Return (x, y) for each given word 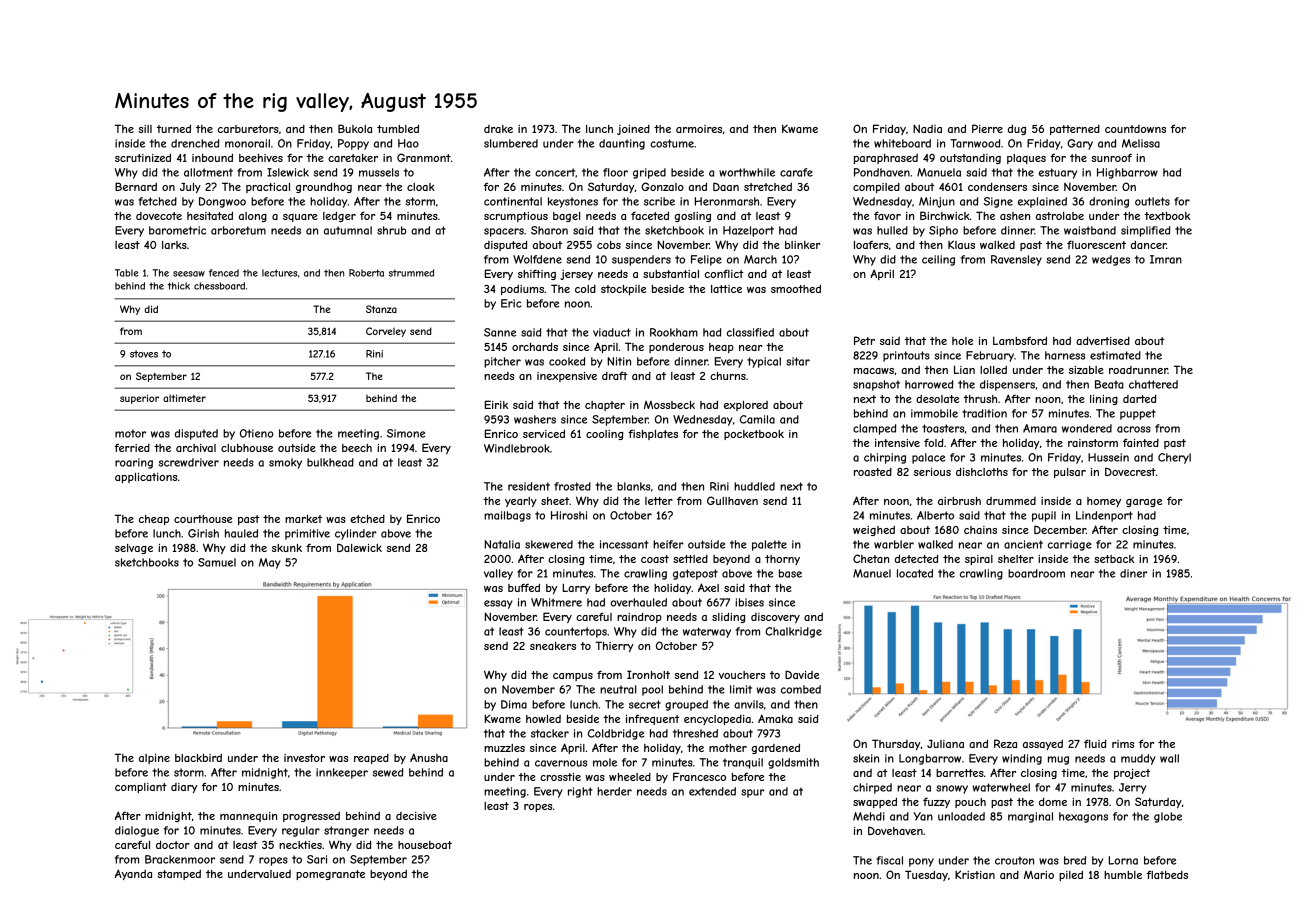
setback (1114, 559)
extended (712, 791)
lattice (726, 289)
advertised (1103, 340)
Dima (514, 704)
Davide (802, 674)
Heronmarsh (726, 201)
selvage (134, 549)
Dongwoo (222, 202)
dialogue (137, 831)
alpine (154, 759)
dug (1017, 129)
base (790, 573)
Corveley (386, 332)
